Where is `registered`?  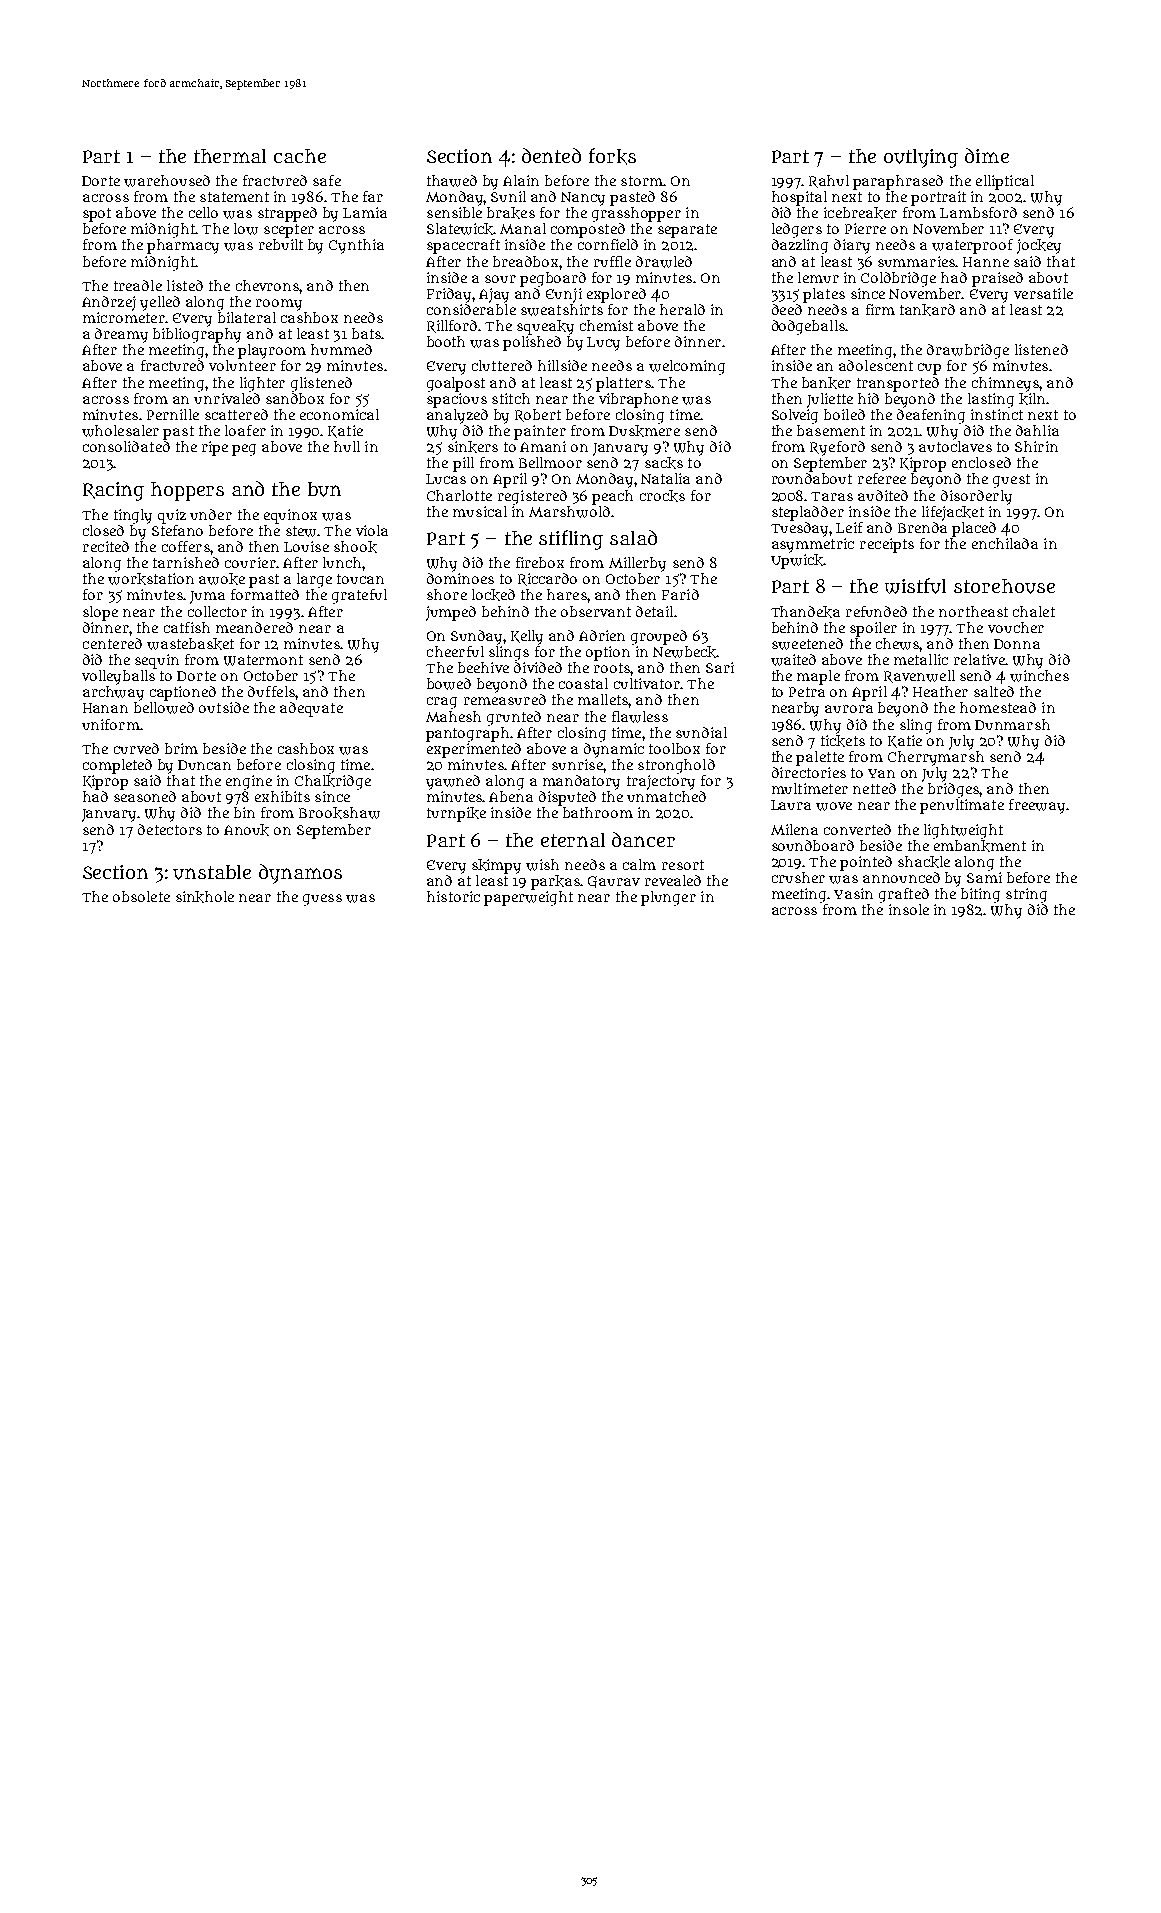
registered is located at coordinates (532, 497).
